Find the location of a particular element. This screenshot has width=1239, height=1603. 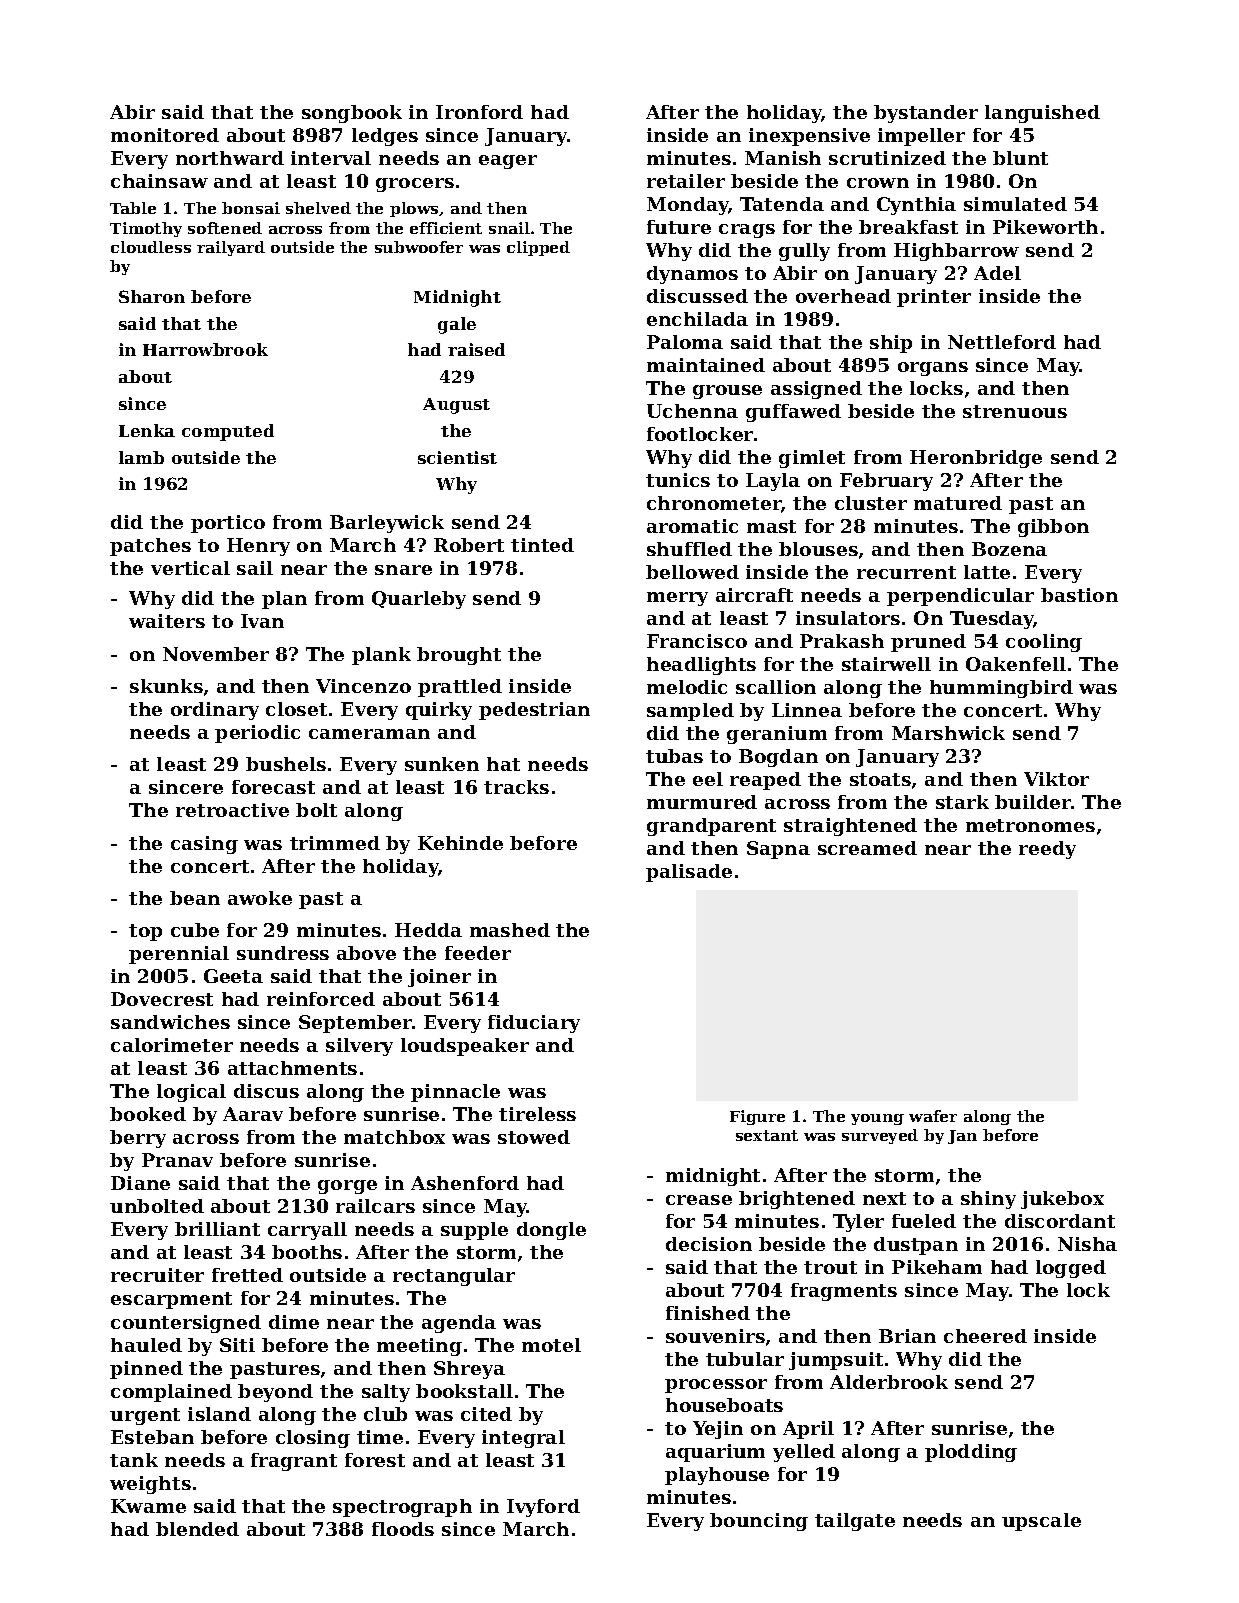

blended is located at coordinates (197, 1529).
